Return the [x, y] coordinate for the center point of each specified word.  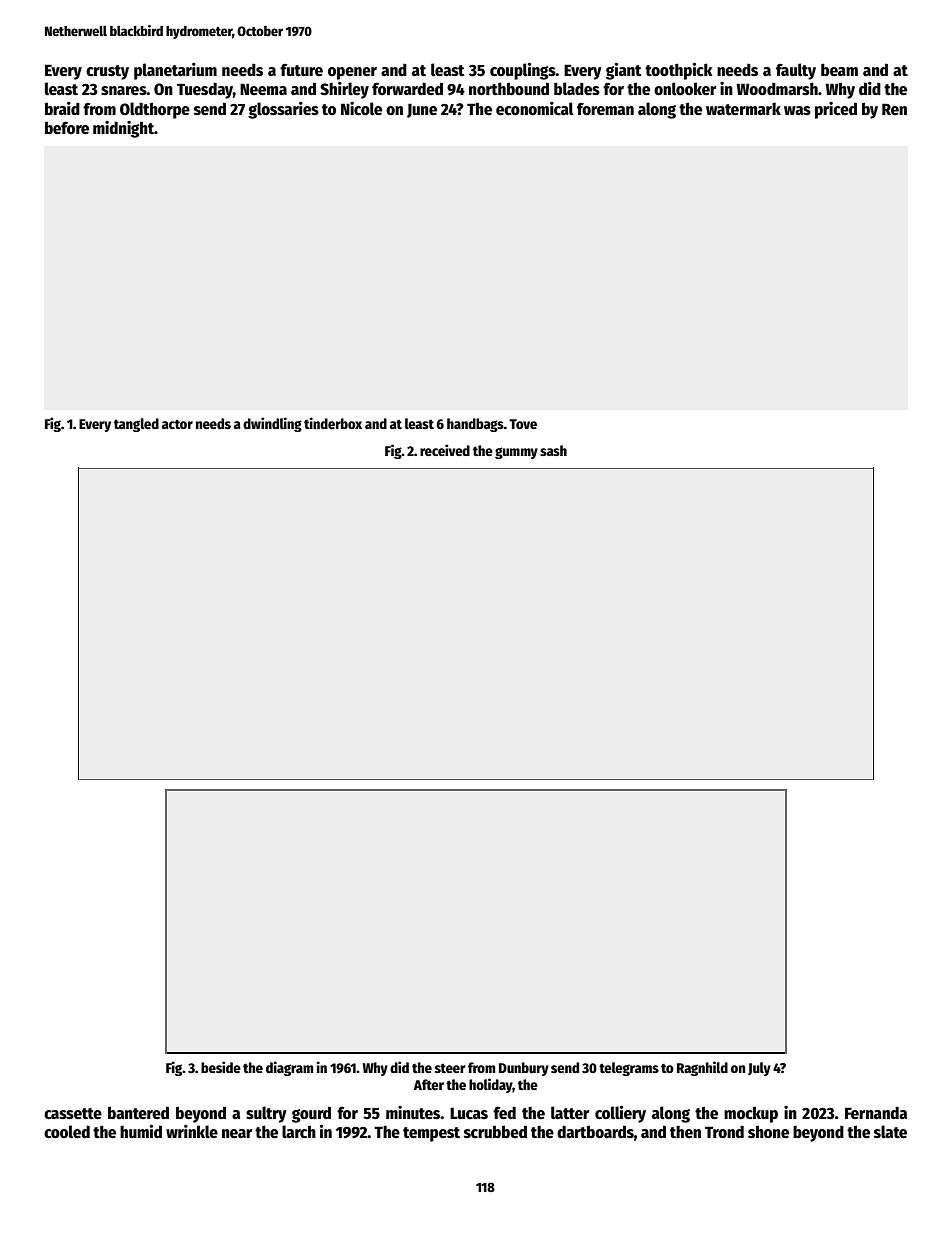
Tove [523, 424]
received [445, 450]
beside [221, 1067]
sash [553, 450]
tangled [136, 425]
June [422, 110]
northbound [509, 88]
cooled [67, 1132]
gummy [516, 453]
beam [839, 69]
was [797, 110]
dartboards [595, 1131]
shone [768, 1132]
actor [177, 424]
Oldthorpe [155, 110]
